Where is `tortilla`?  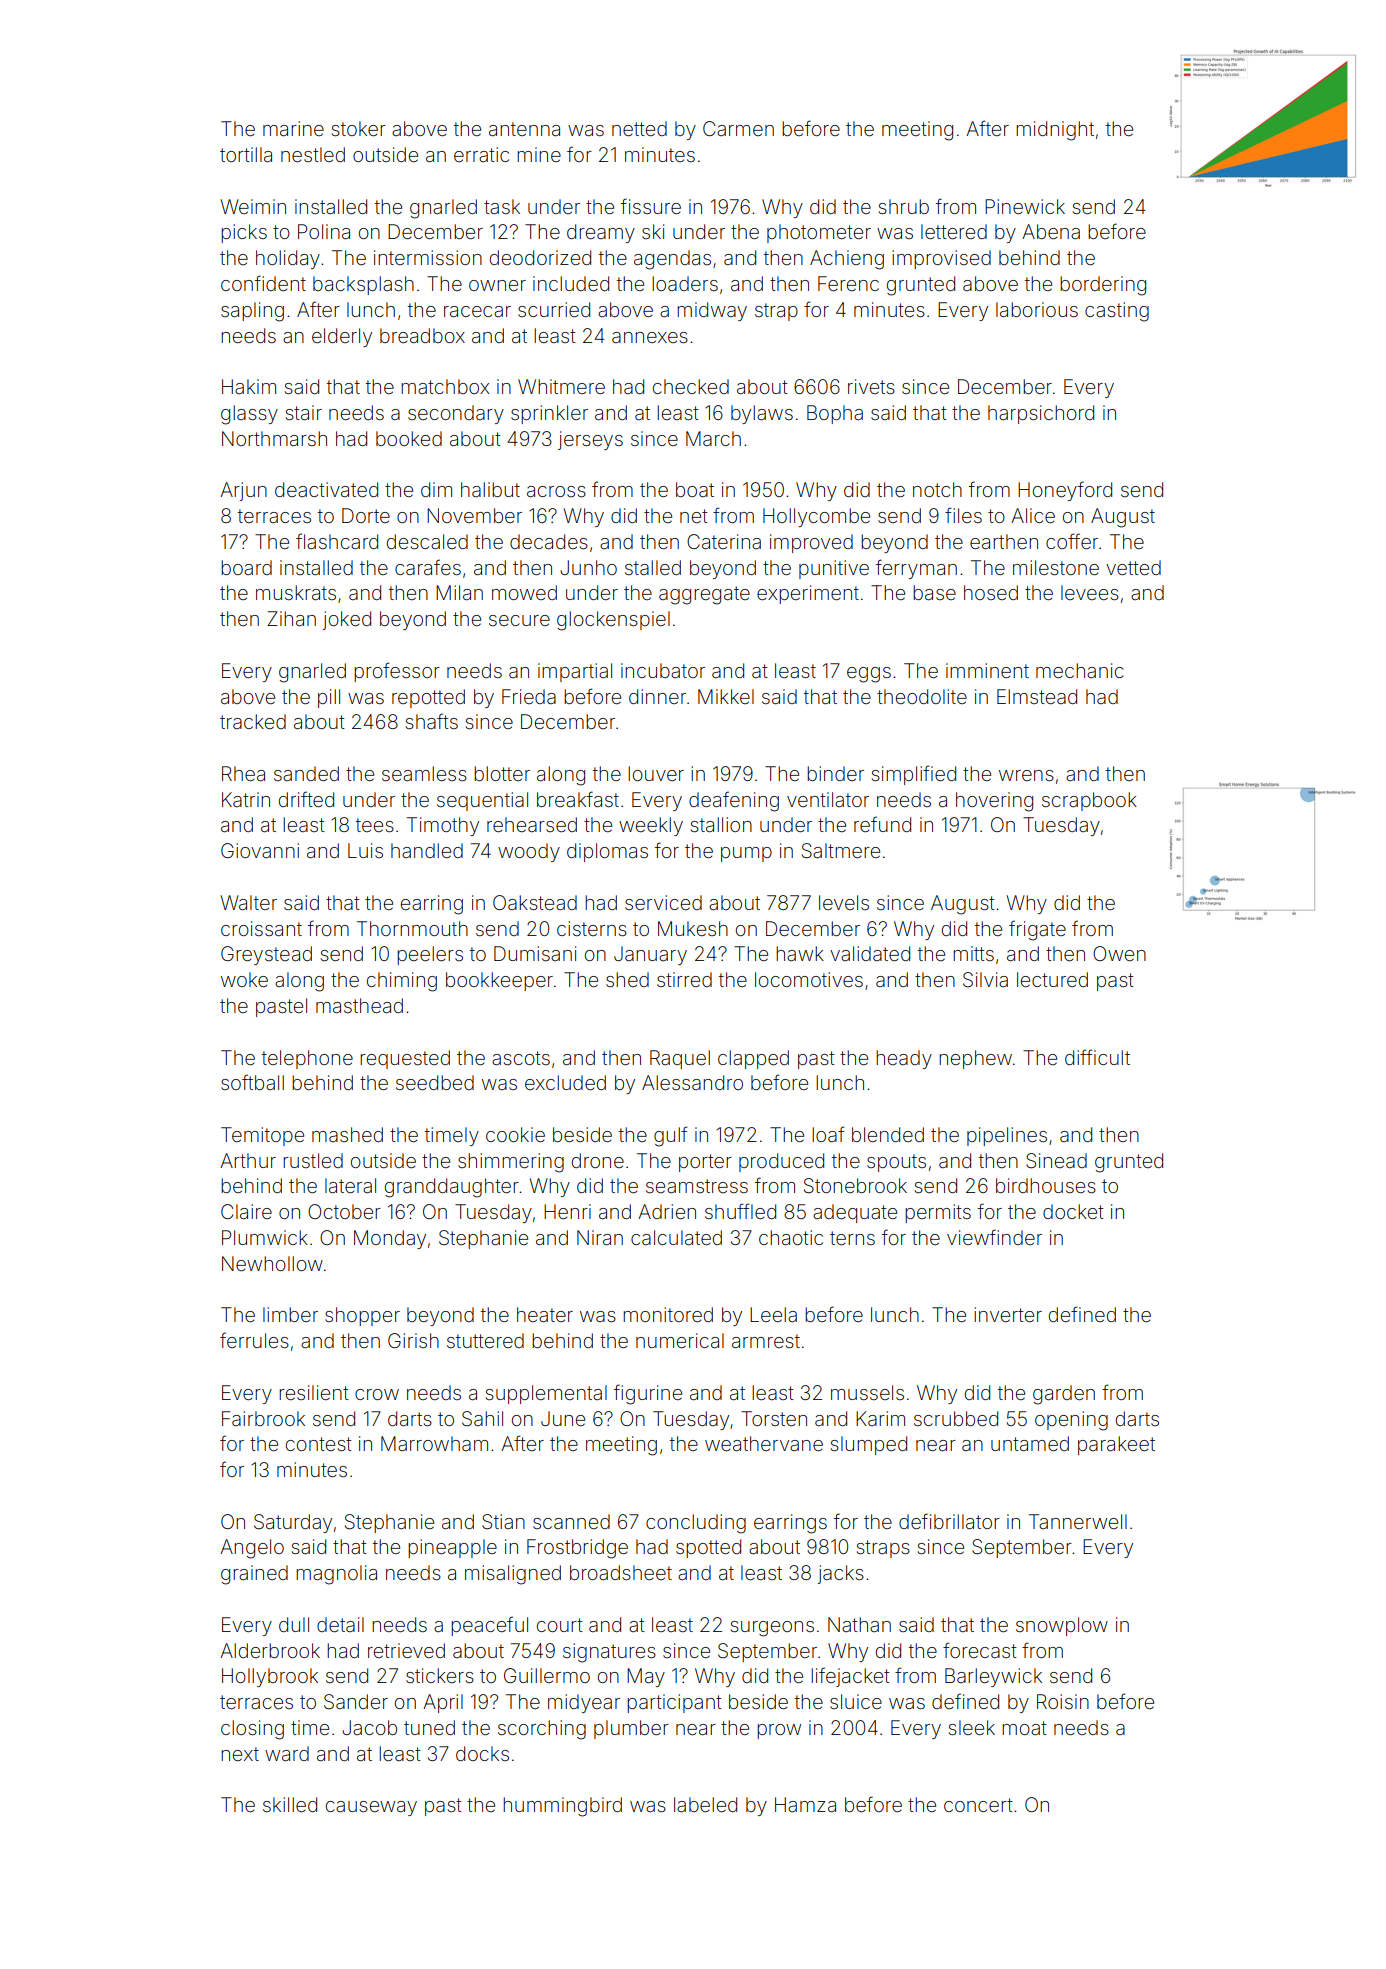
tortilla is located at coordinates (246, 154).
